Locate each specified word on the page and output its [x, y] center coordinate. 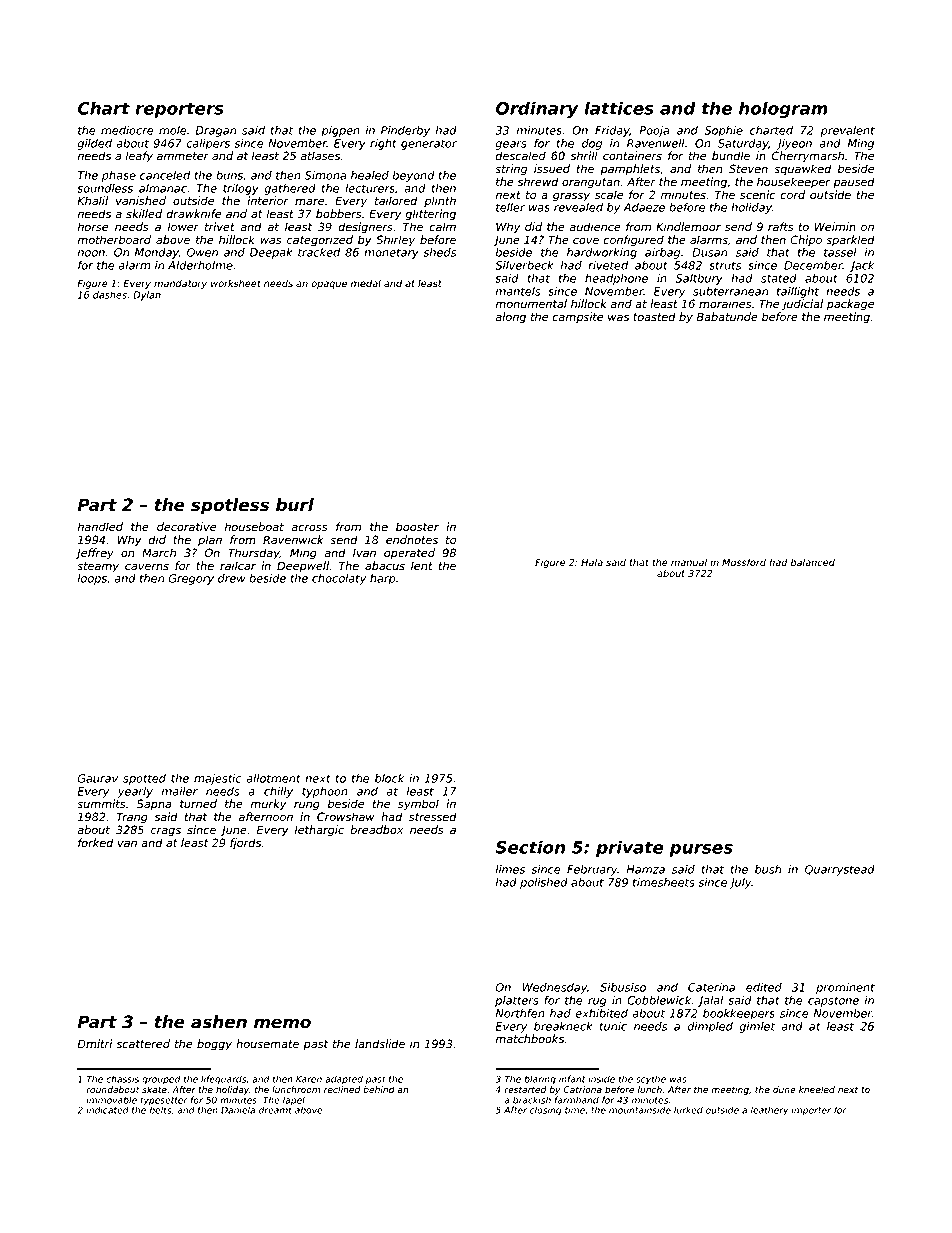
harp [382, 579]
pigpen [340, 131]
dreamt [275, 1110]
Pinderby [405, 131]
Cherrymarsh [808, 157]
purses [701, 850]
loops [92, 579]
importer [811, 1110]
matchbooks [530, 1039]
